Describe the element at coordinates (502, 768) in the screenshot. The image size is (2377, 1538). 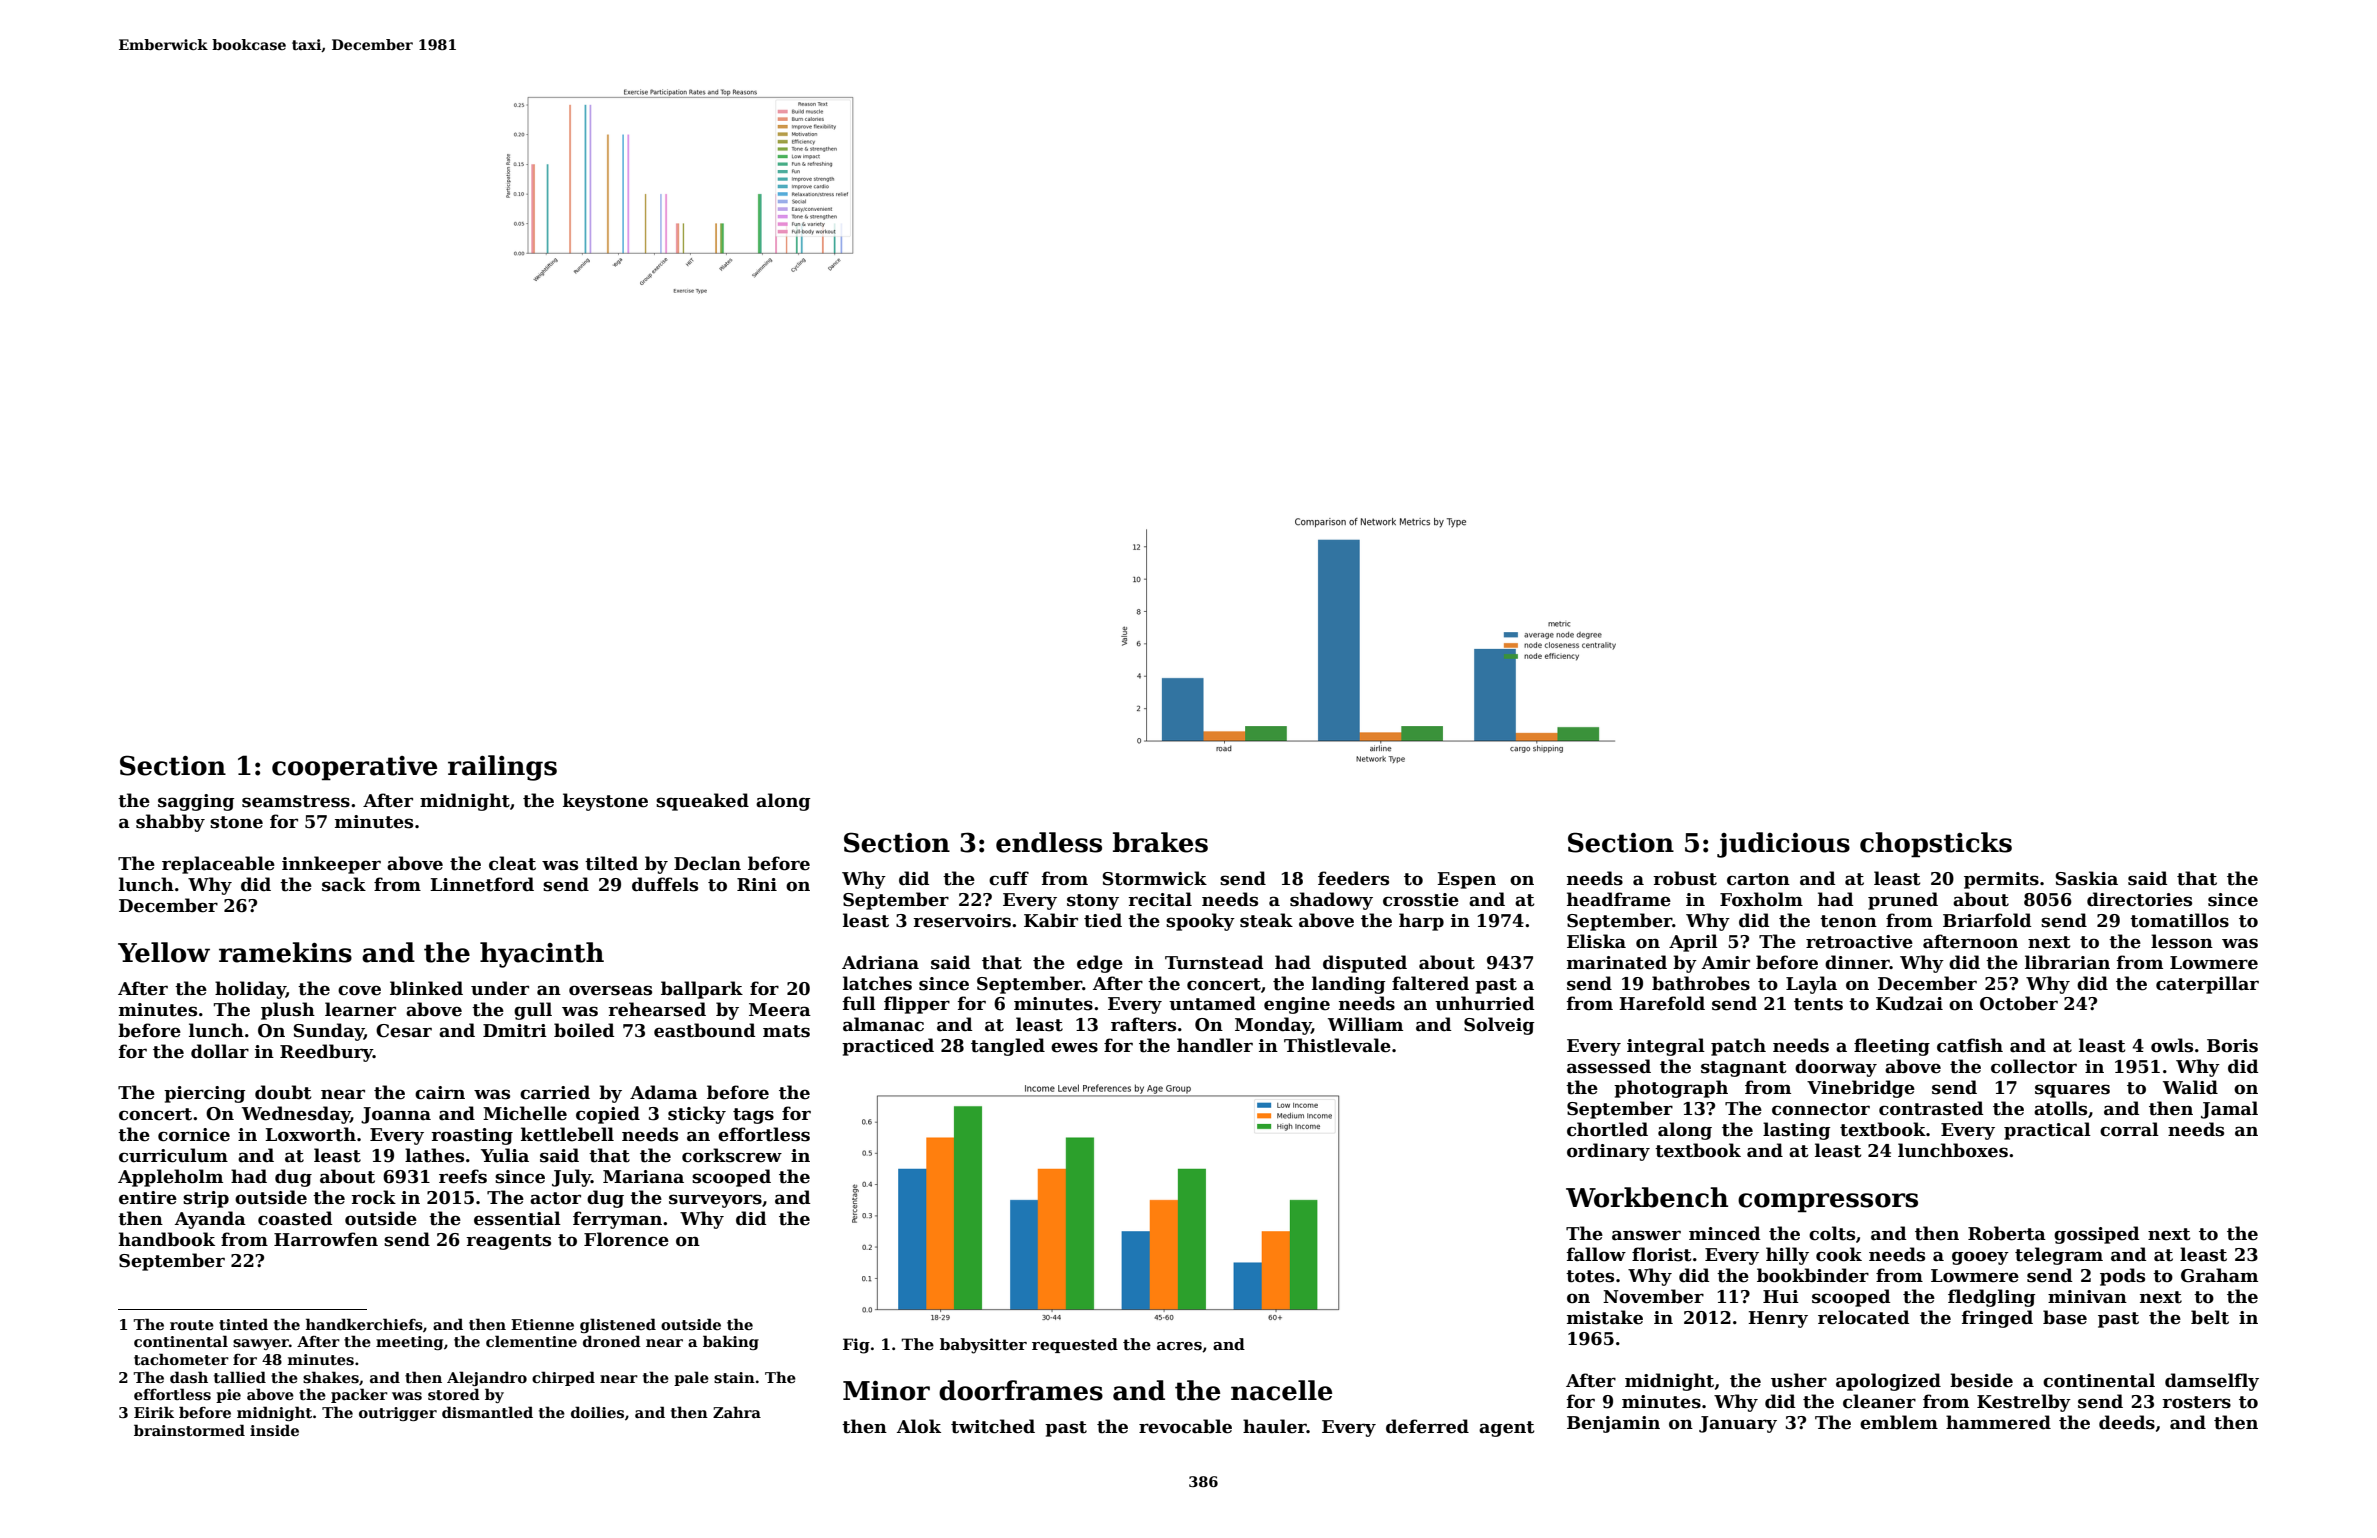
I see `railings` at that location.
